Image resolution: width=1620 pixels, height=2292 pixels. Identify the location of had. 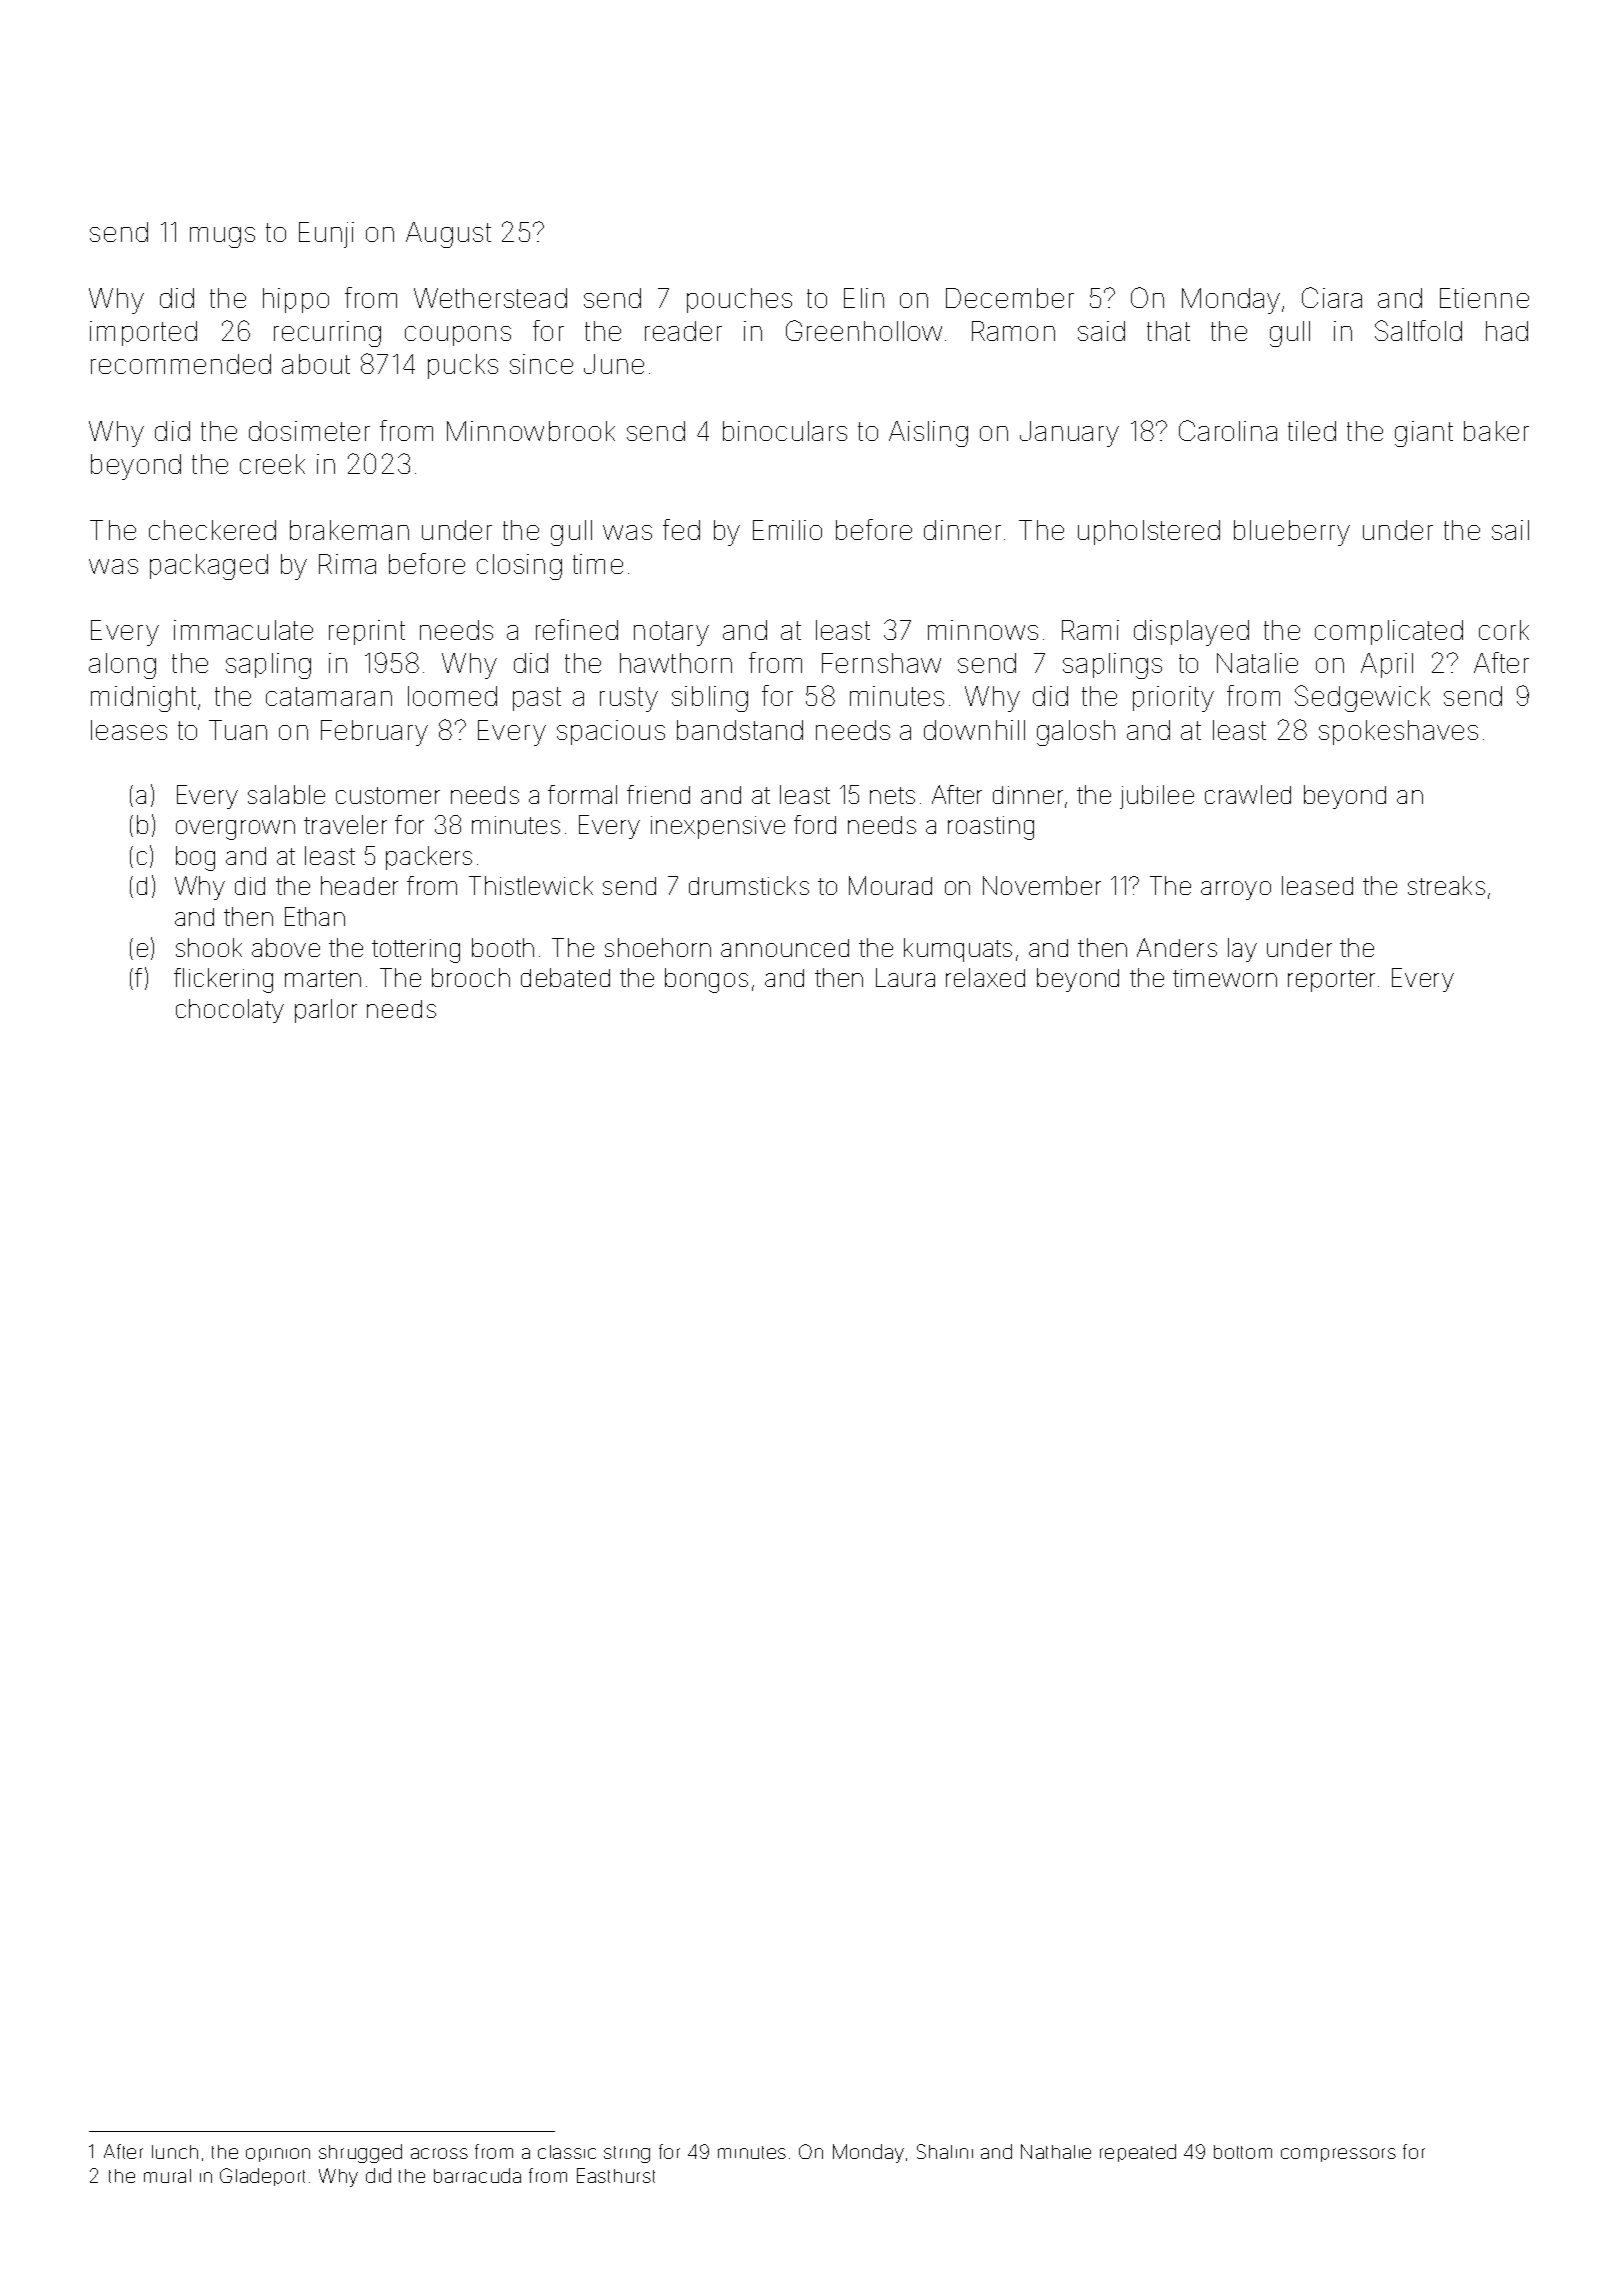
(1507, 331).
